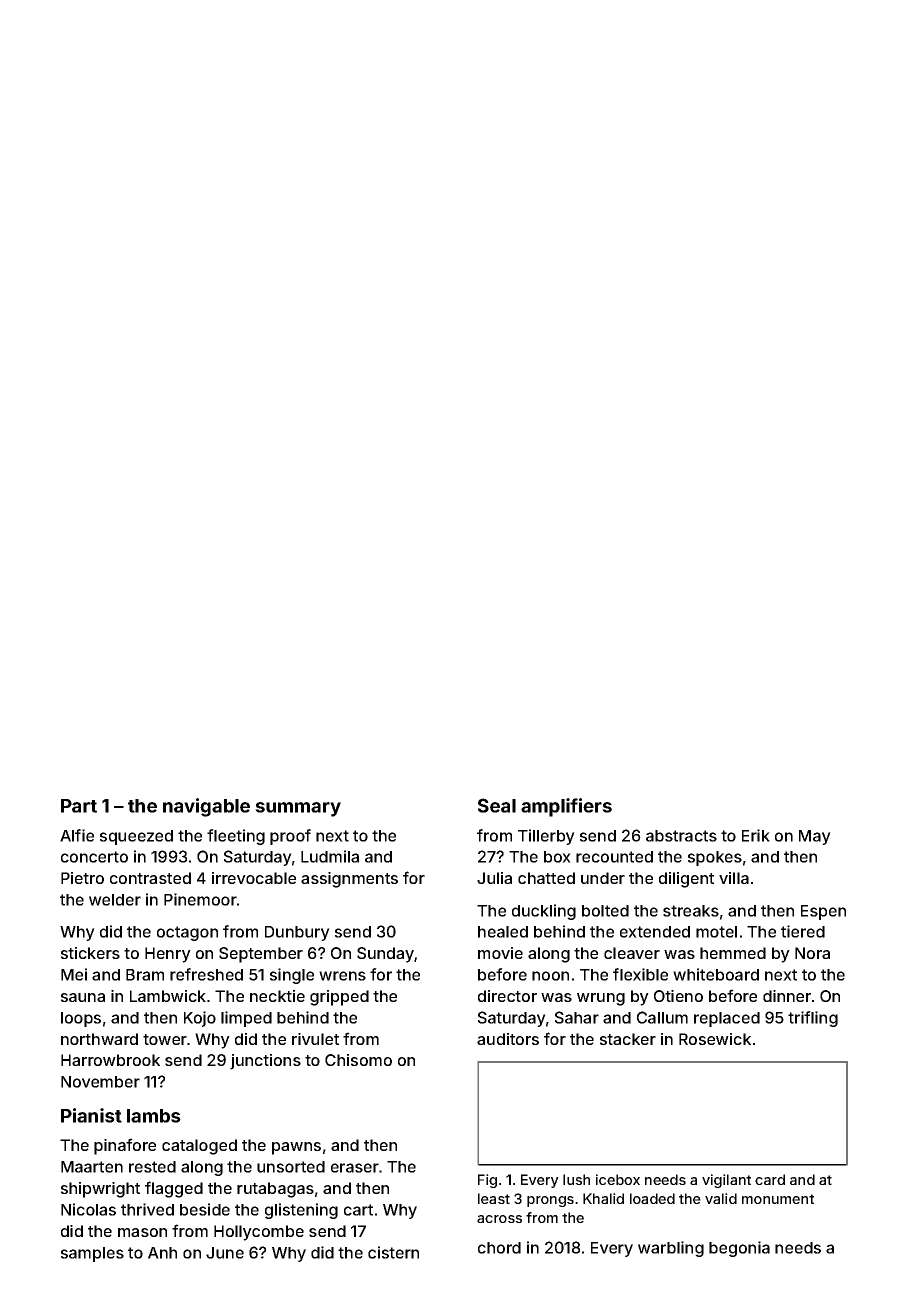 The height and width of the document is (1316, 908). I want to click on samples, so click(92, 1254).
